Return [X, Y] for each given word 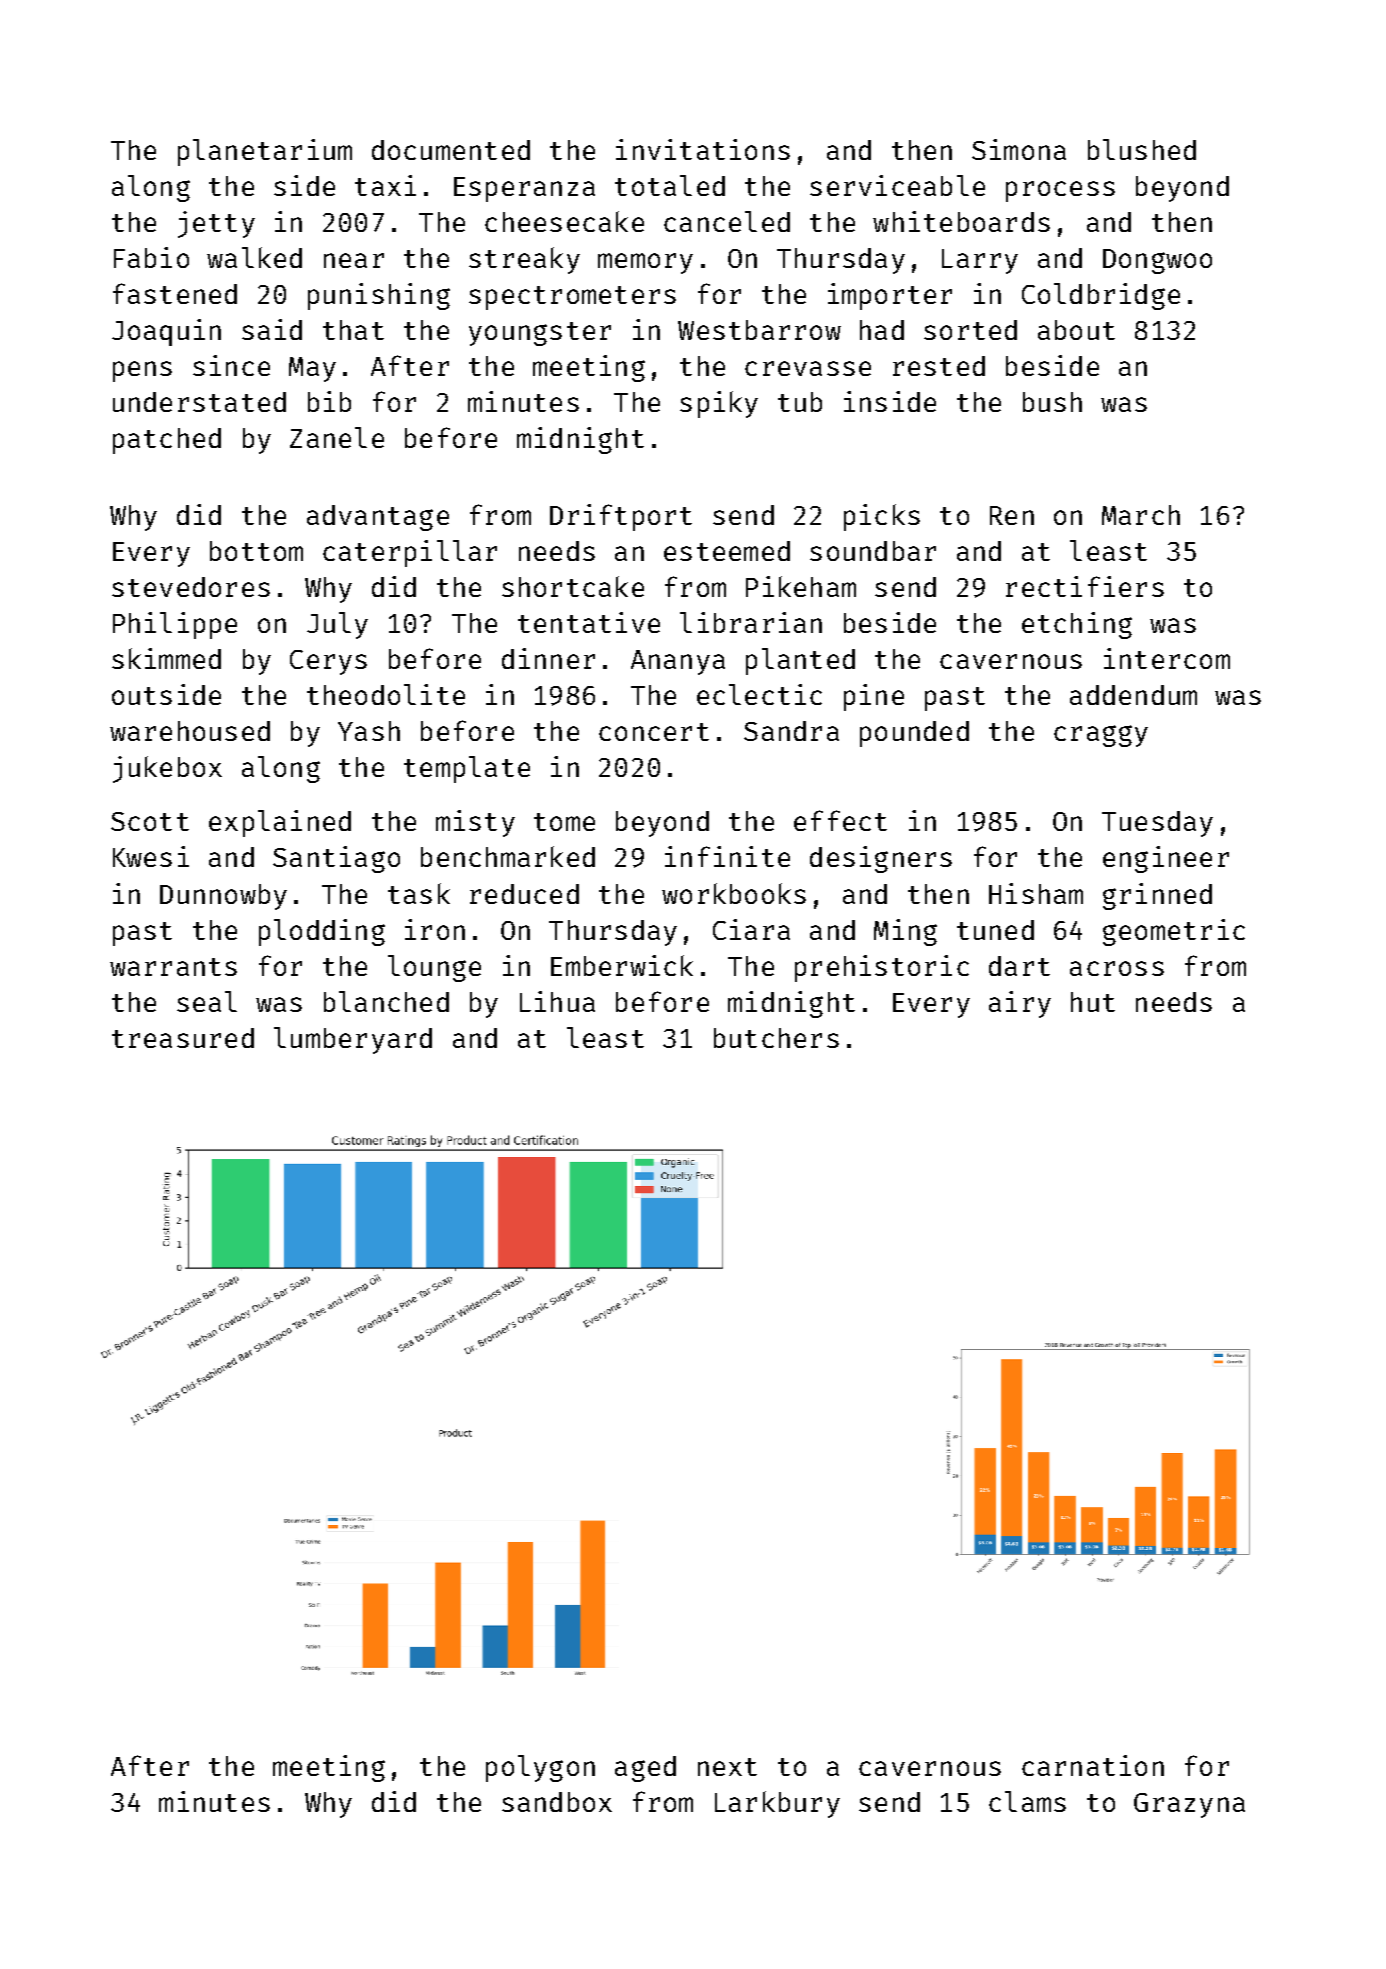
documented [451, 150]
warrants [173, 967]
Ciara [751, 929]
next [727, 1767]
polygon [540, 1768]
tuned [995, 930]
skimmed [166, 658]
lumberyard [353, 1040]
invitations [703, 149]
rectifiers [1085, 586]
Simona [1019, 149]
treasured [183, 1038]
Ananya [678, 662]
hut [1093, 1002]
